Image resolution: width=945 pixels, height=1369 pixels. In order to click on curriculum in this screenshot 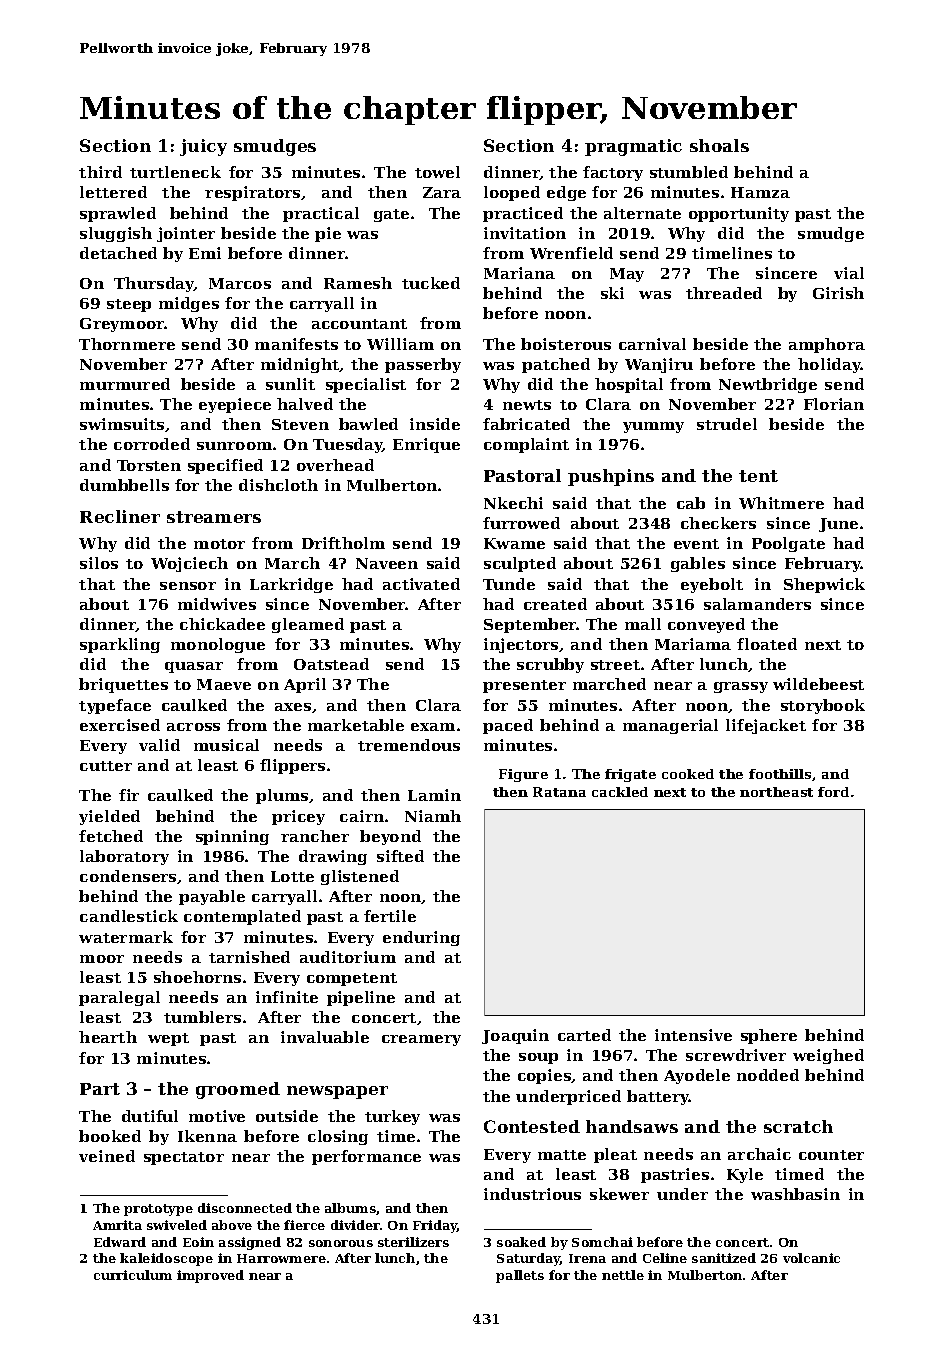, I will do `click(133, 1275)`.
